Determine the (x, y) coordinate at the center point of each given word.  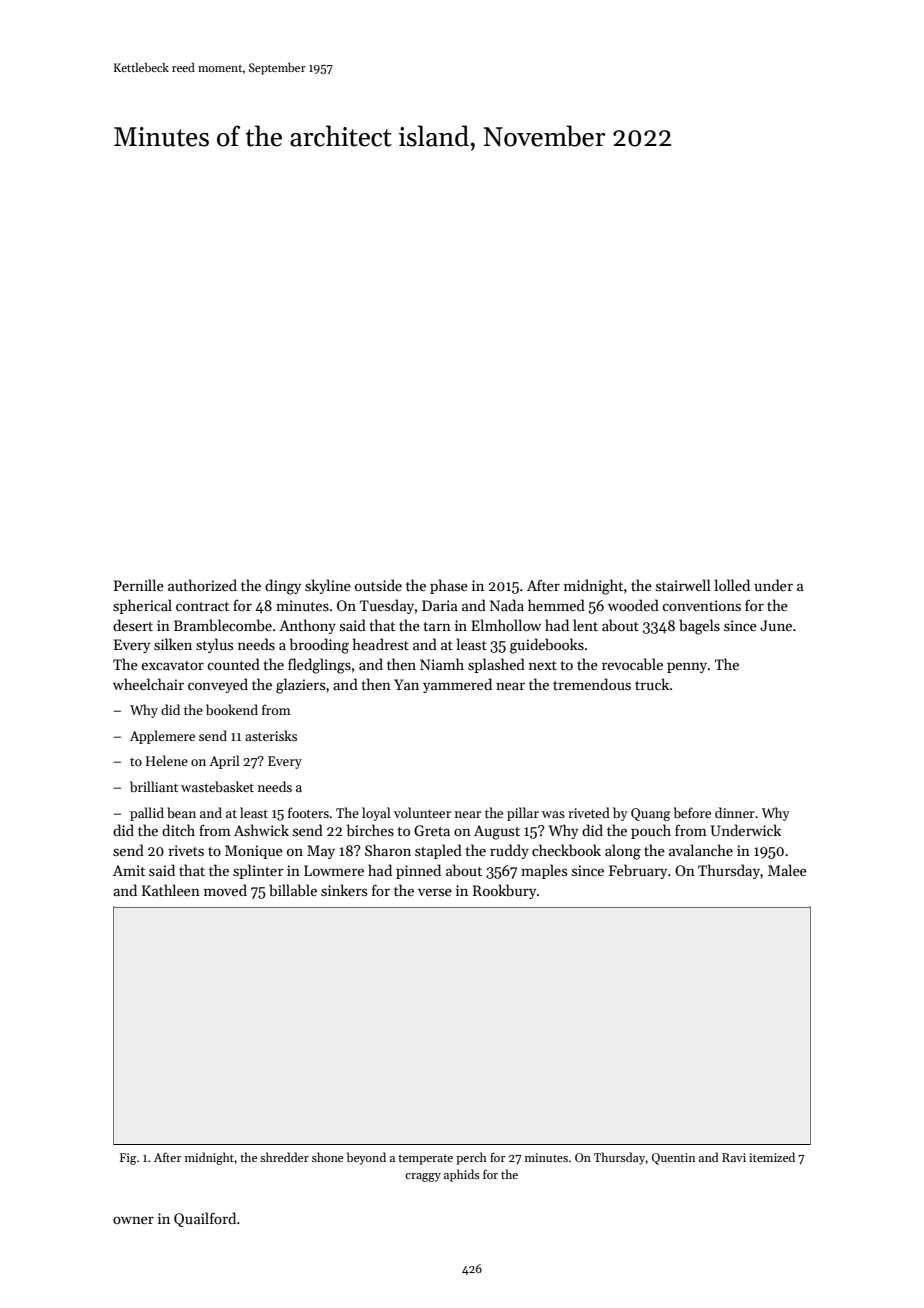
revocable (632, 664)
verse (435, 892)
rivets (186, 850)
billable (293, 890)
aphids (462, 1175)
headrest (381, 644)
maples (544, 871)
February (638, 871)
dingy (283, 587)
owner (133, 1220)
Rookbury (504, 891)
